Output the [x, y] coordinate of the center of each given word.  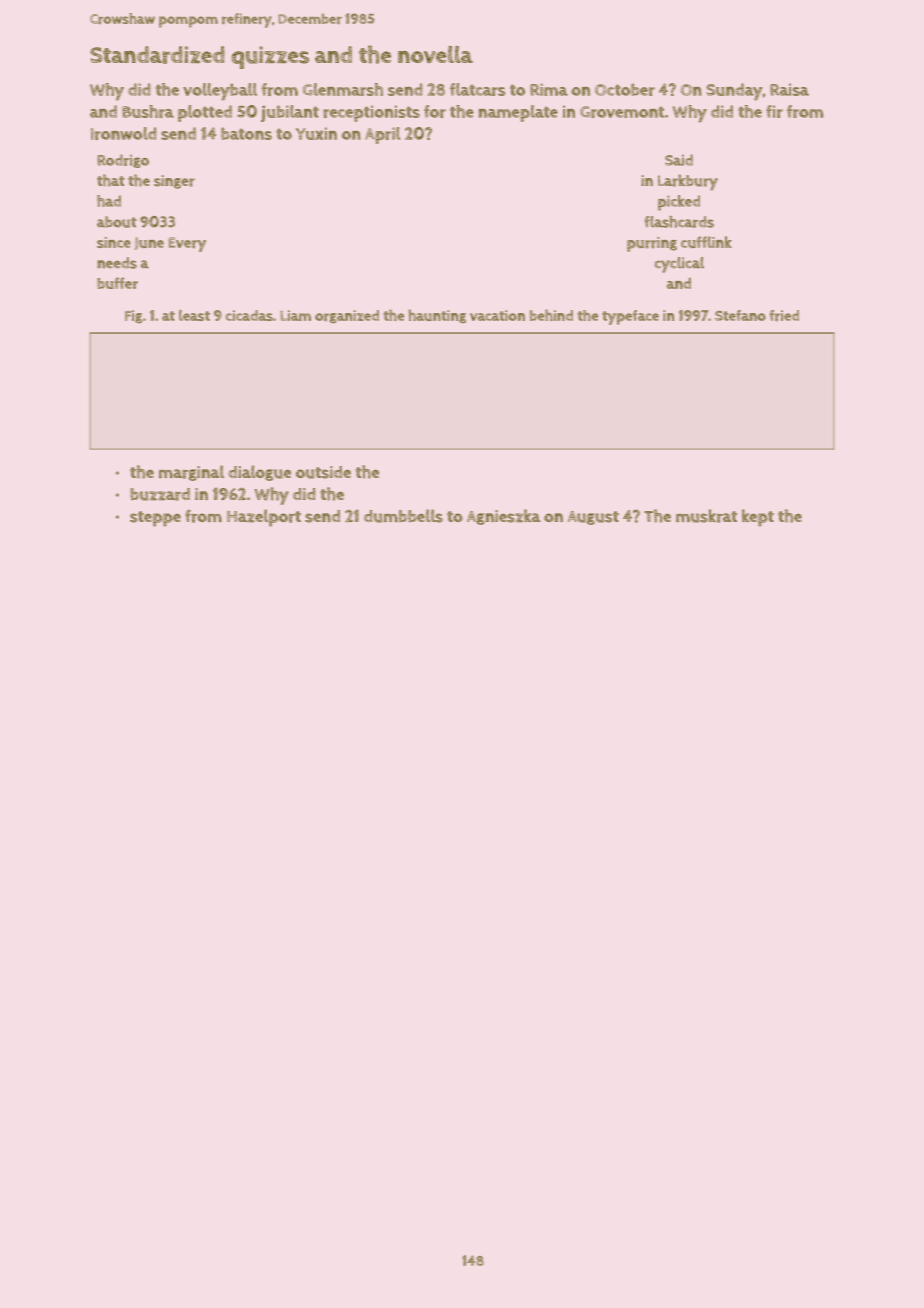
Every [187, 244]
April [382, 135]
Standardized [157, 55]
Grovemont [622, 112]
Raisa [789, 89]
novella [435, 54]
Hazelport [264, 518]
